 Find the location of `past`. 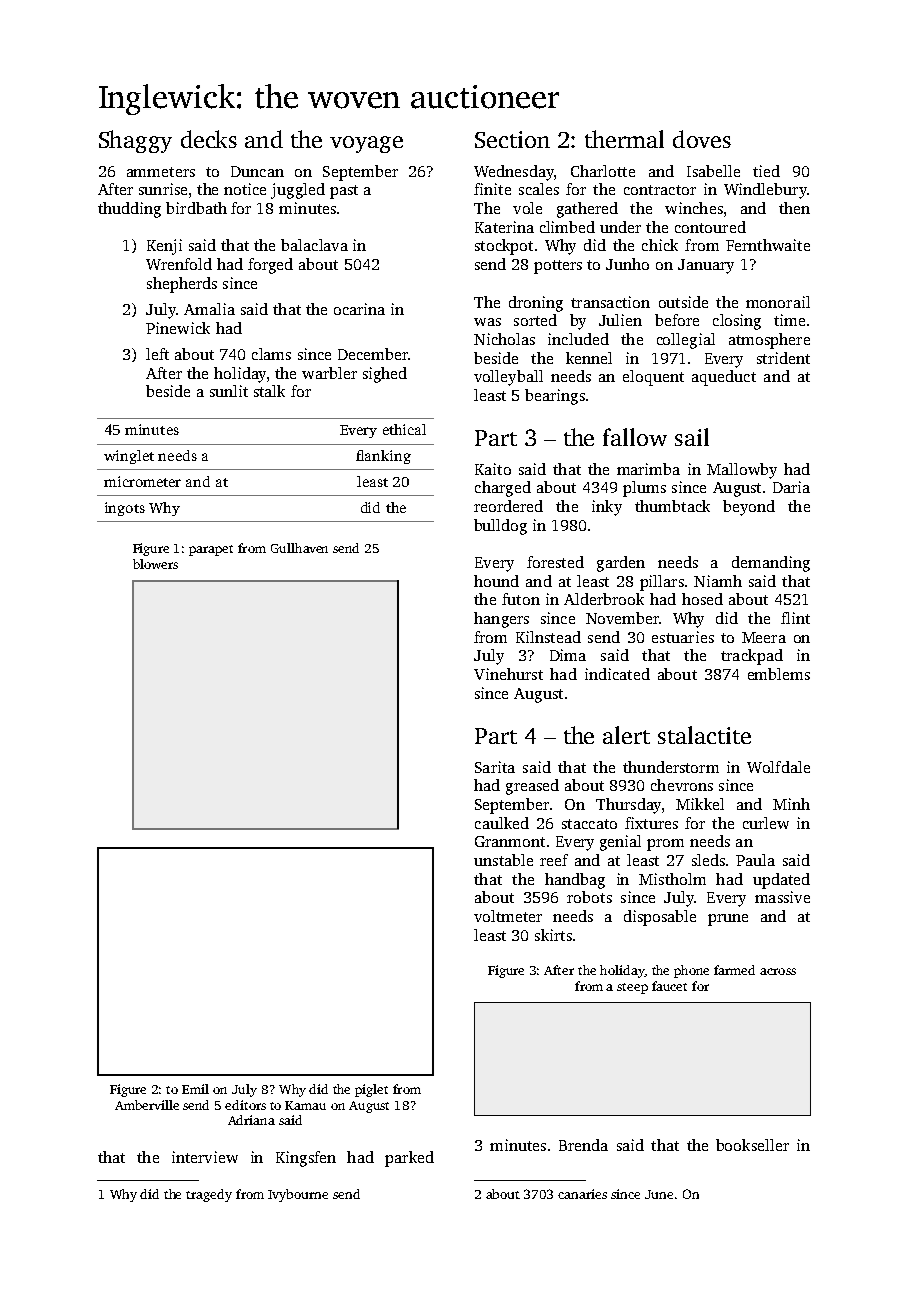

past is located at coordinates (344, 192).
